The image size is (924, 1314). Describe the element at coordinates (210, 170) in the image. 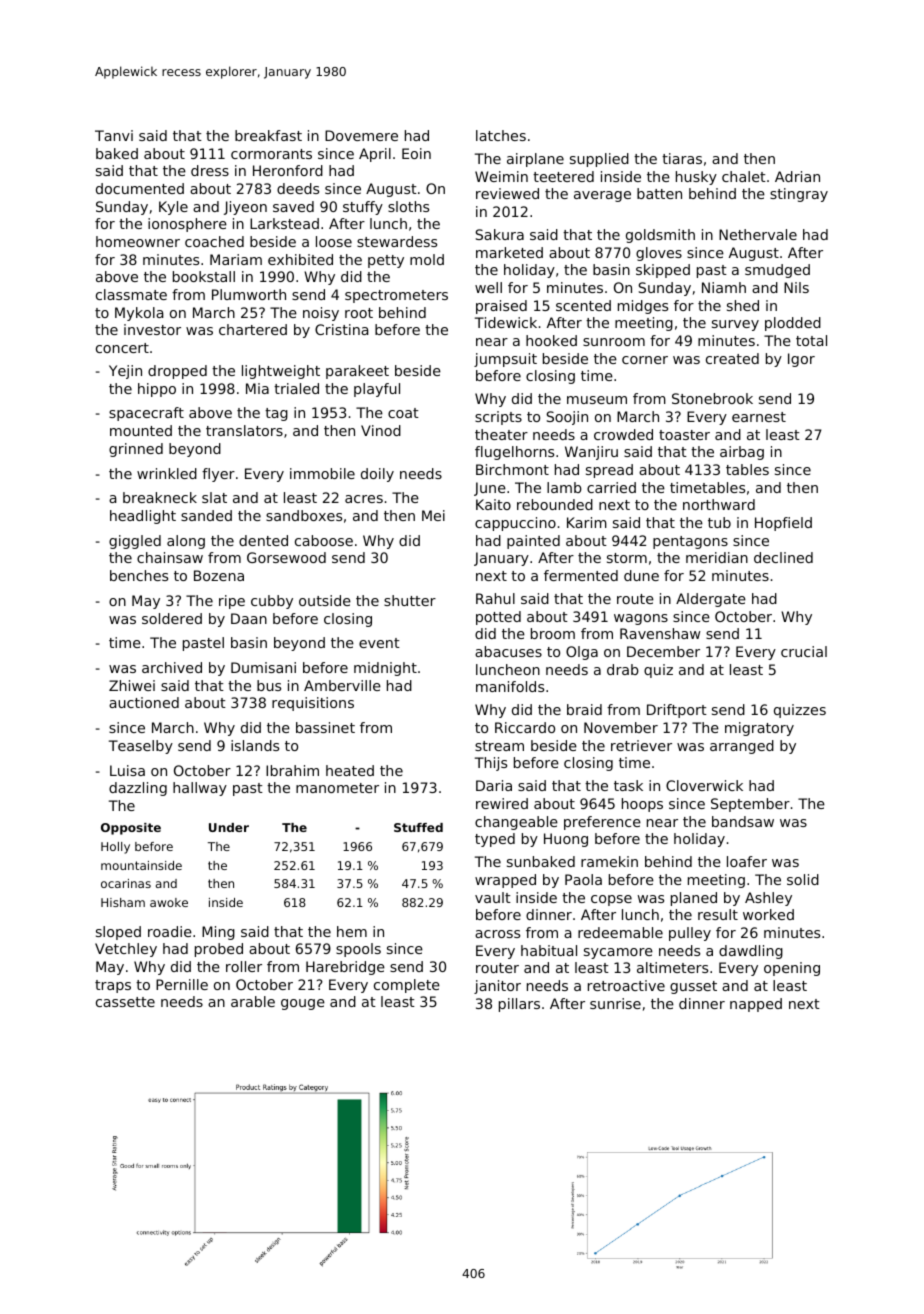

I see `dress` at that location.
